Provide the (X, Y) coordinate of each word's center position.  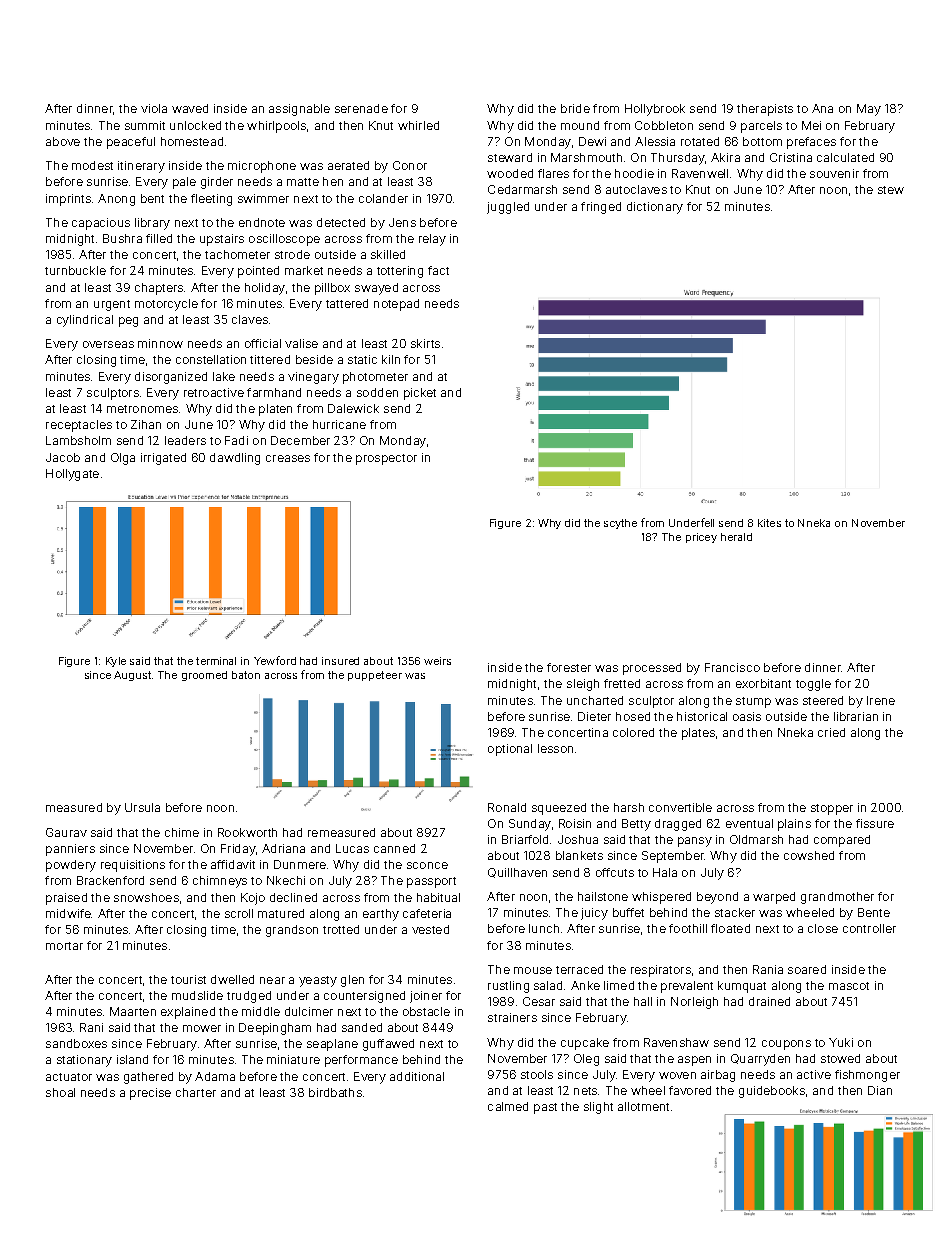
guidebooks (772, 1092)
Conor (410, 165)
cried (831, 732)
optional (510, 750)
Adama (215, 1076)
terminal (216, 661)
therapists (765, 110)
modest (92, 165)
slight (598, 1108)
